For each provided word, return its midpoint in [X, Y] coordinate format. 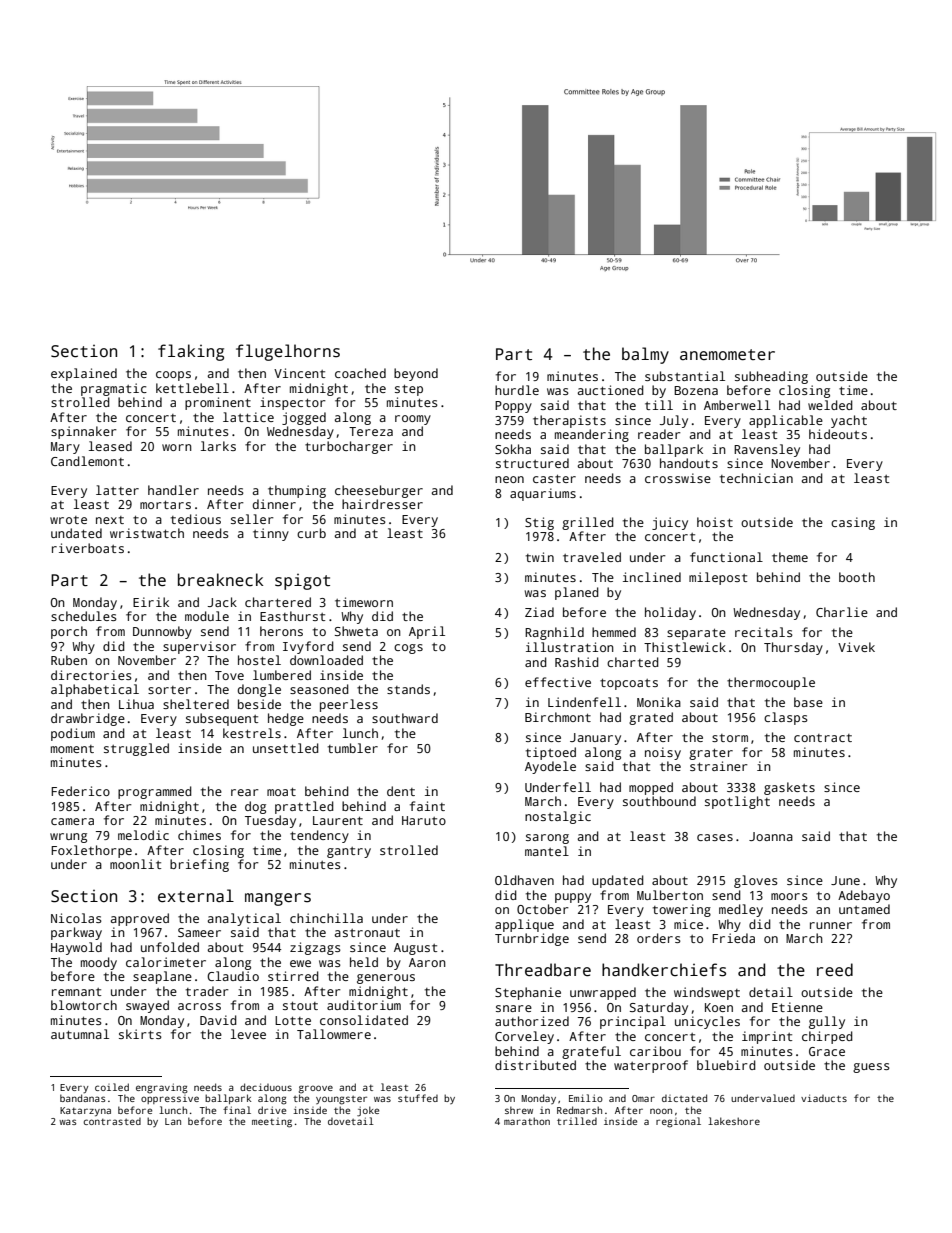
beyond [416, 374]
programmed [155, 792]
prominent [218, 403]
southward [405, 718]
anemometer [727, 354]
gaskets [789, 788]
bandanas [82, 1098]
